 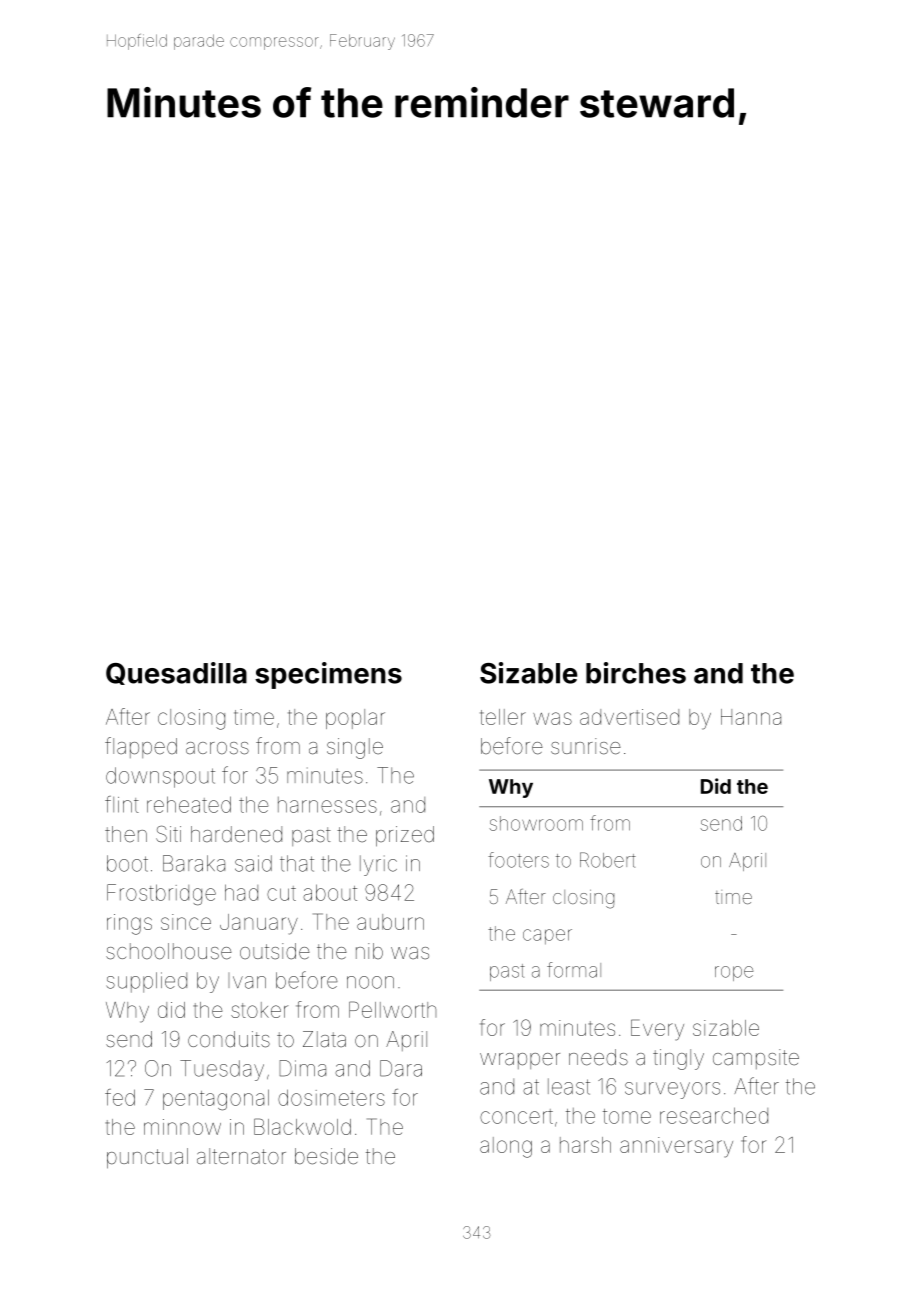 What do you see at coordinates (176, 673) in the screenshot?
I see `Quesadilla` at bounding box center [176, 673].
